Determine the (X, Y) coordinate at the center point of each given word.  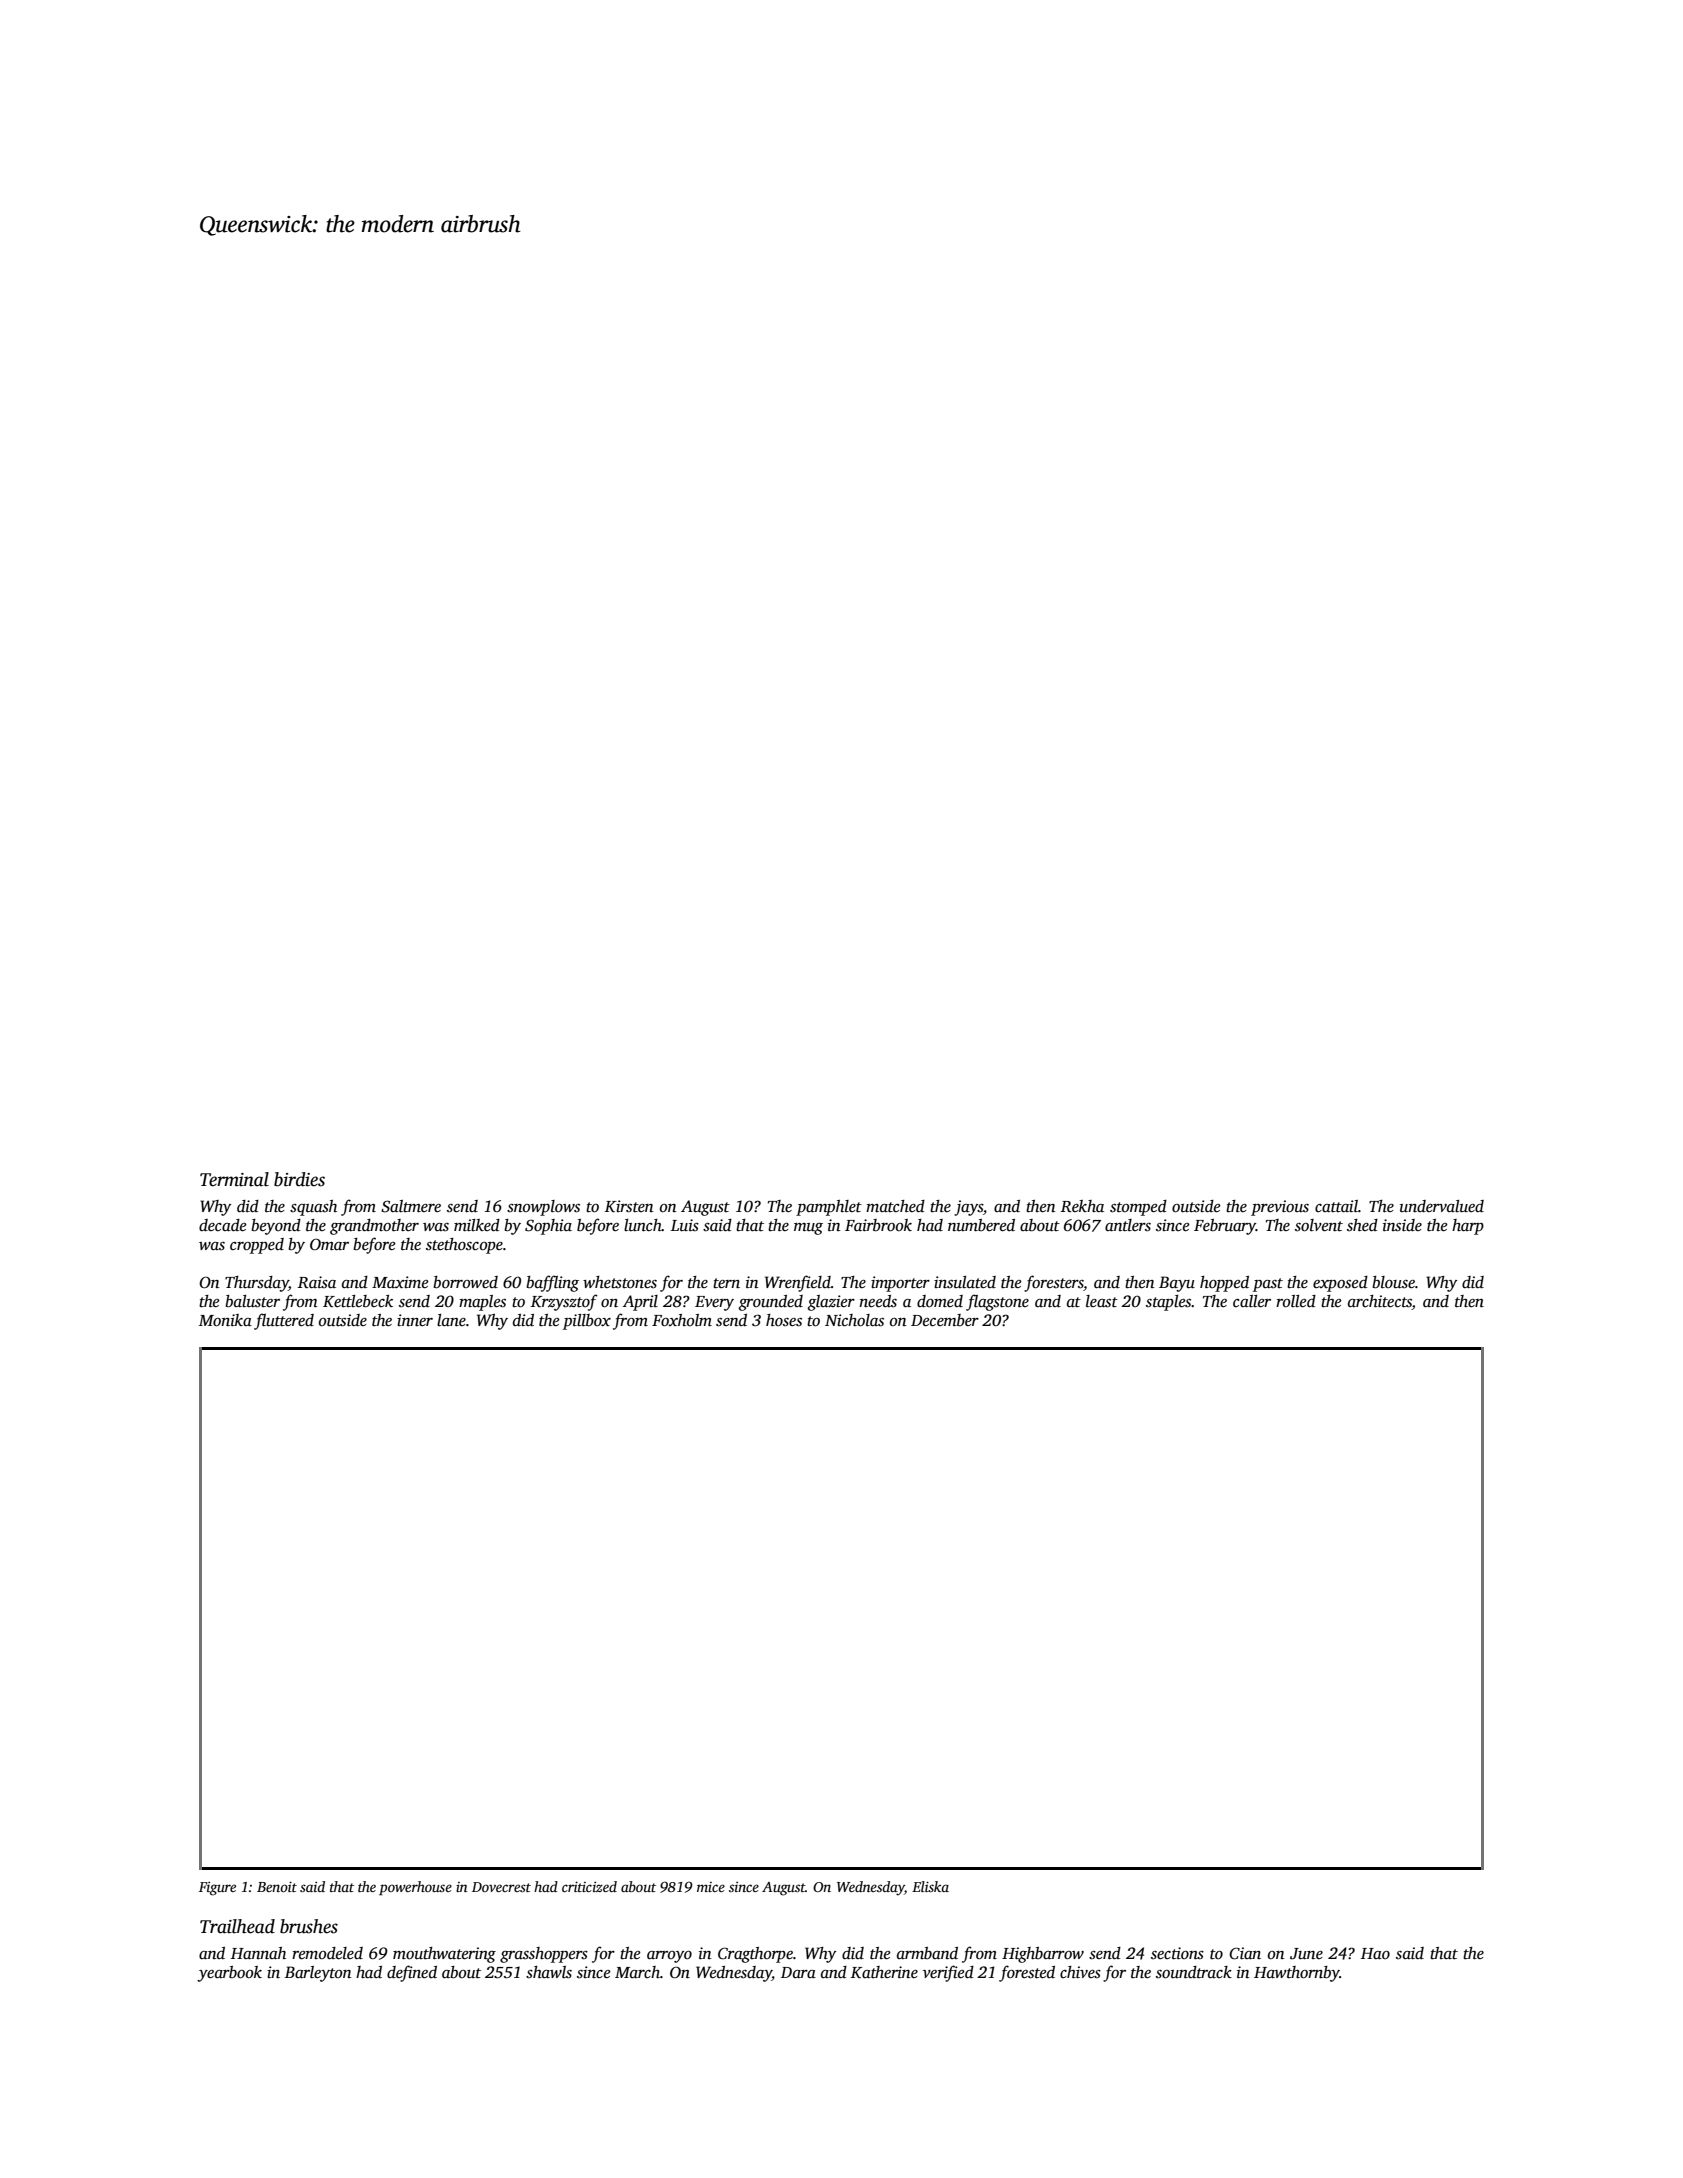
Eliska (930, 1886)
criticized (589, 1886)
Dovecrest (501, 1887)
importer (900, 1284)
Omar (329, 1244)
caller (1252, 1301)
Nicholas (854, 1320)
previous (1280, 1208)
